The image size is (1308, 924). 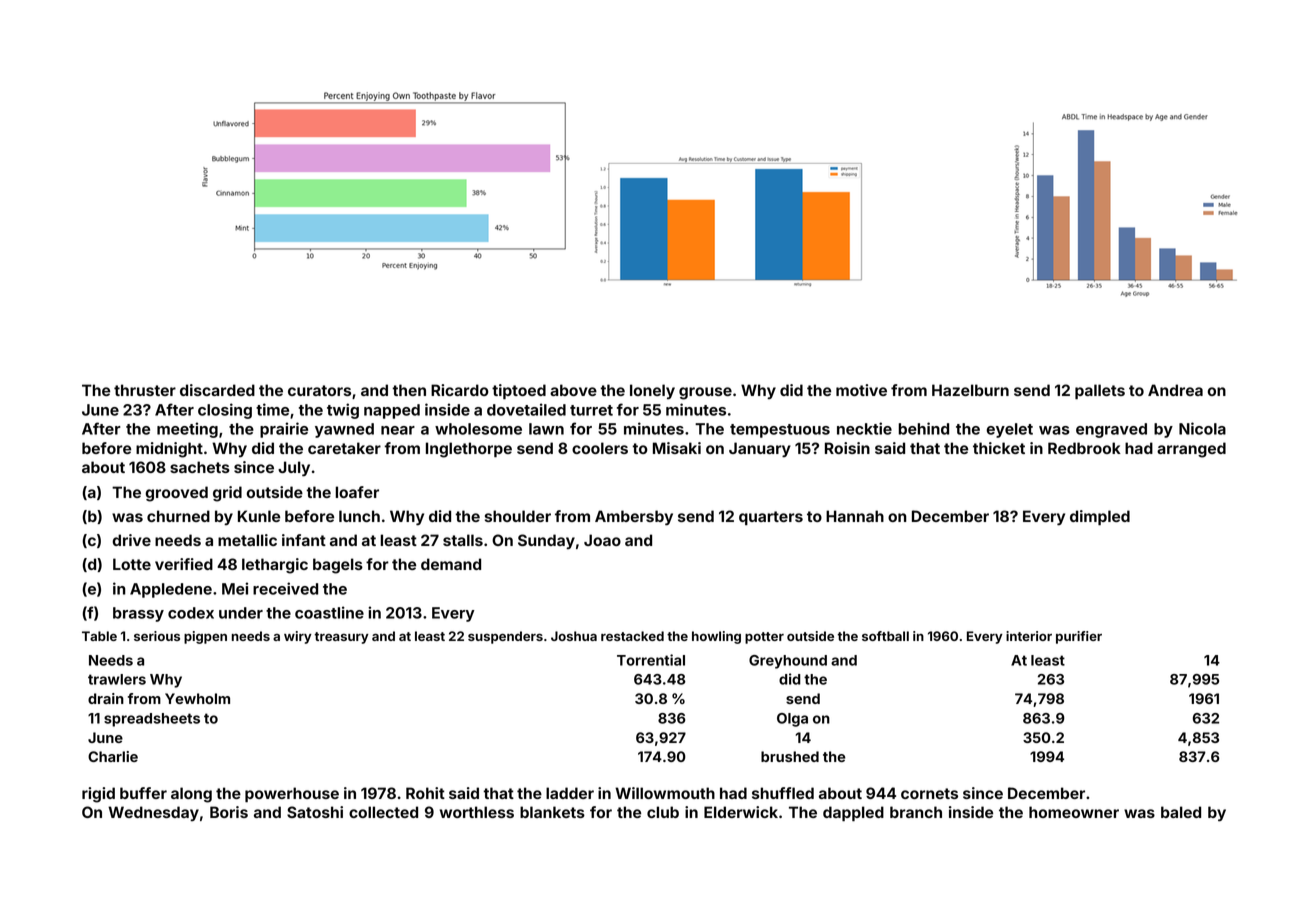 I want to click on baled, so click(x=1181, y=812).
